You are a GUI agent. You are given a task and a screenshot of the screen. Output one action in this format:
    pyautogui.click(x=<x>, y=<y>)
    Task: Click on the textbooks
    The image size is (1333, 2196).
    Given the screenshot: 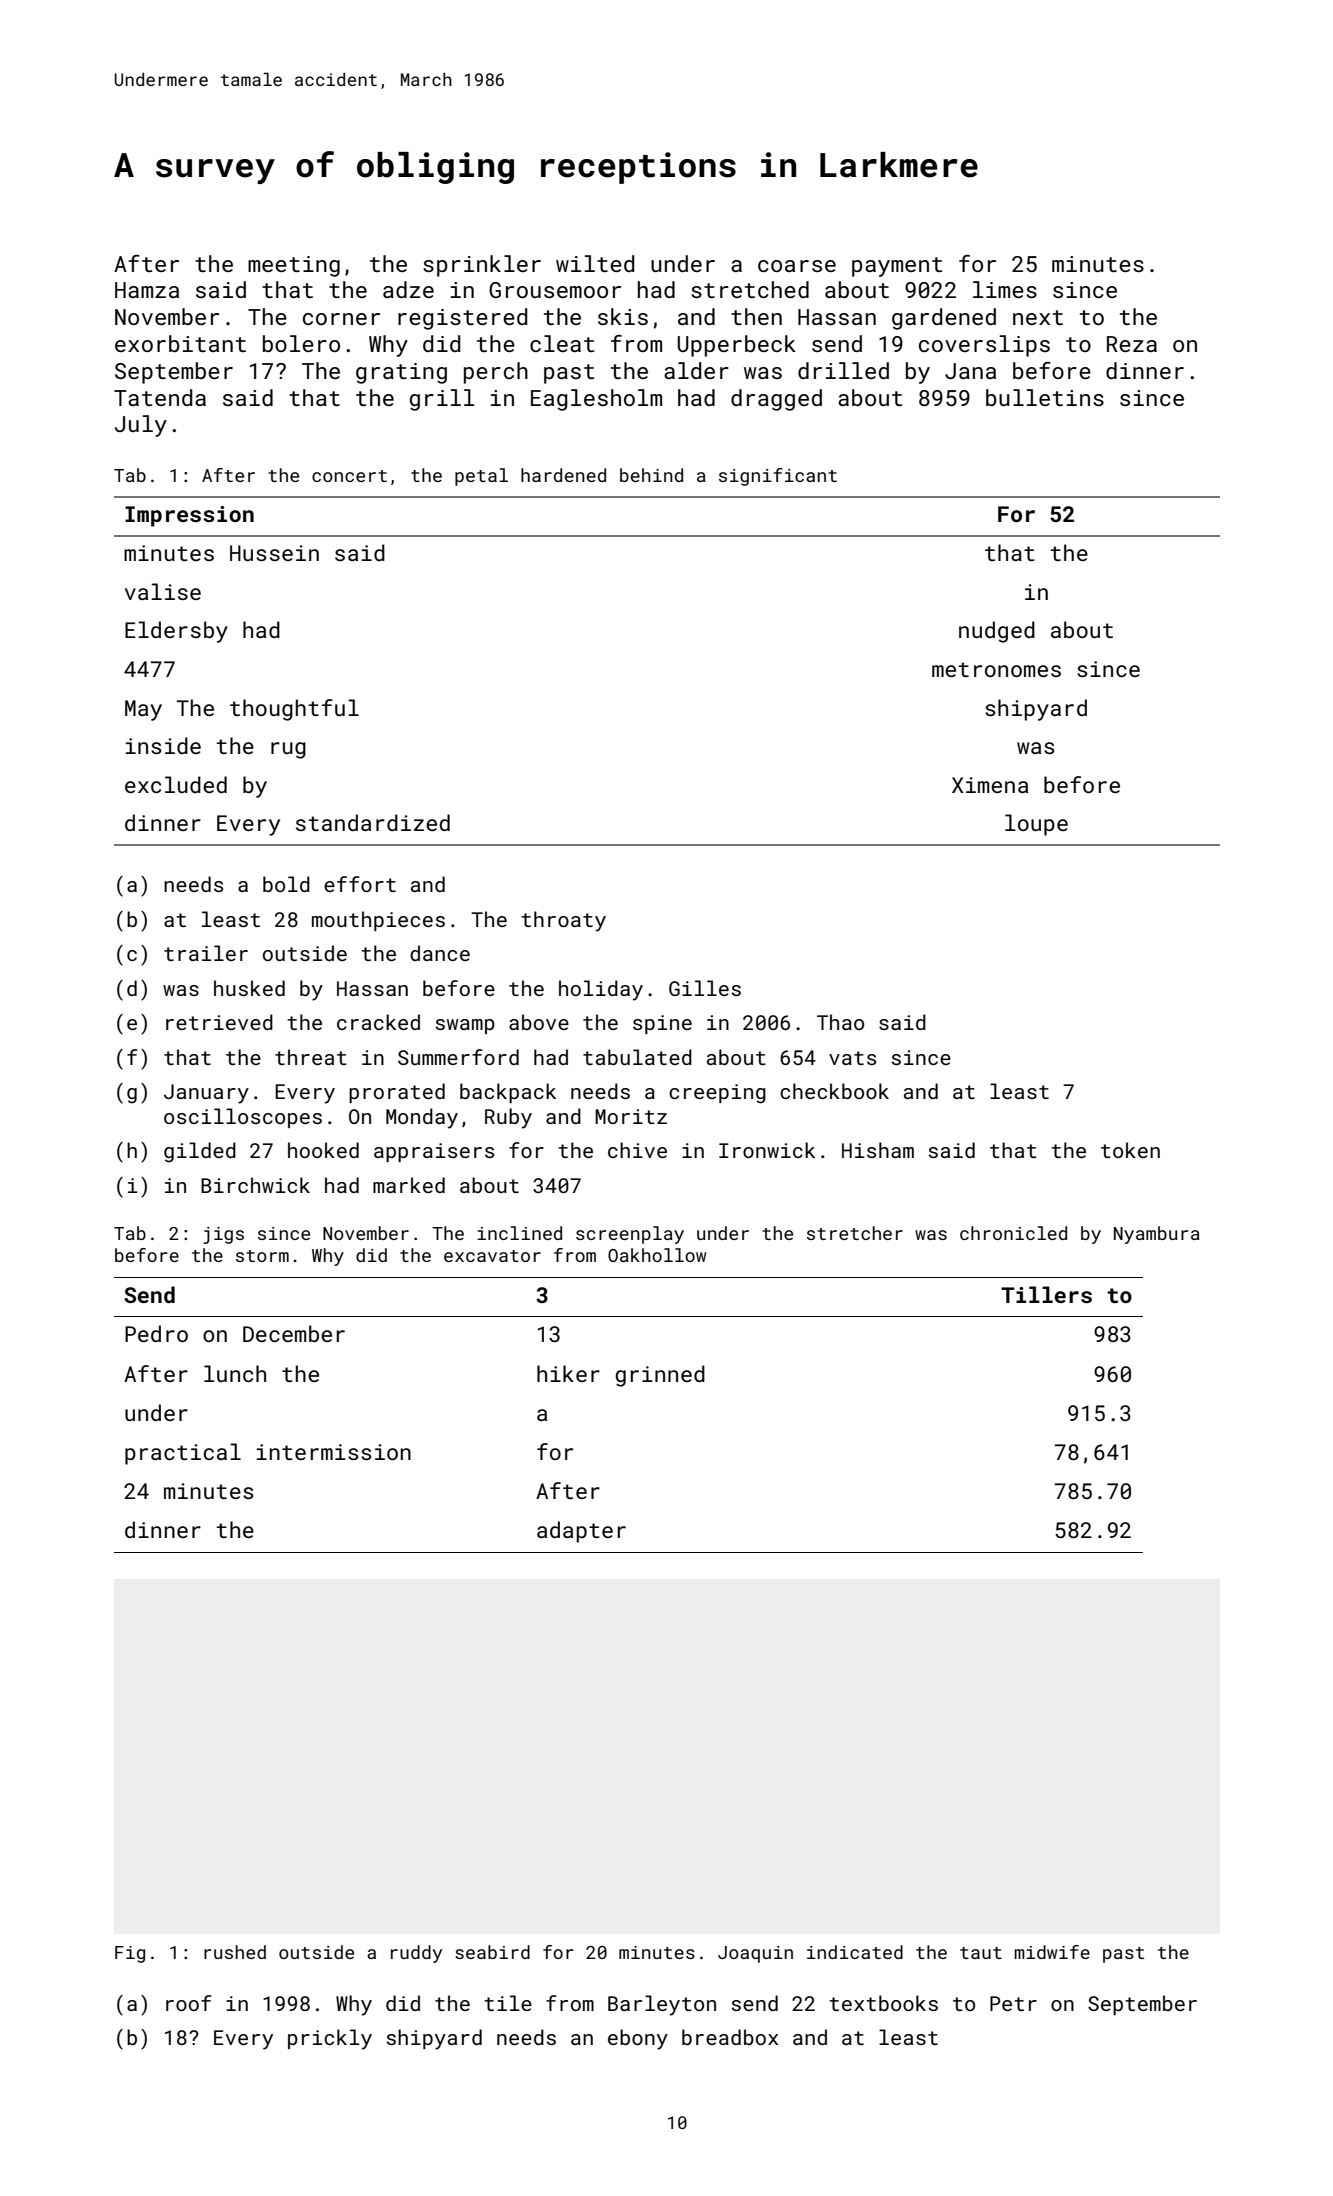 What is the action you would take?
    pyautogui.click(x=883, y=2003)
